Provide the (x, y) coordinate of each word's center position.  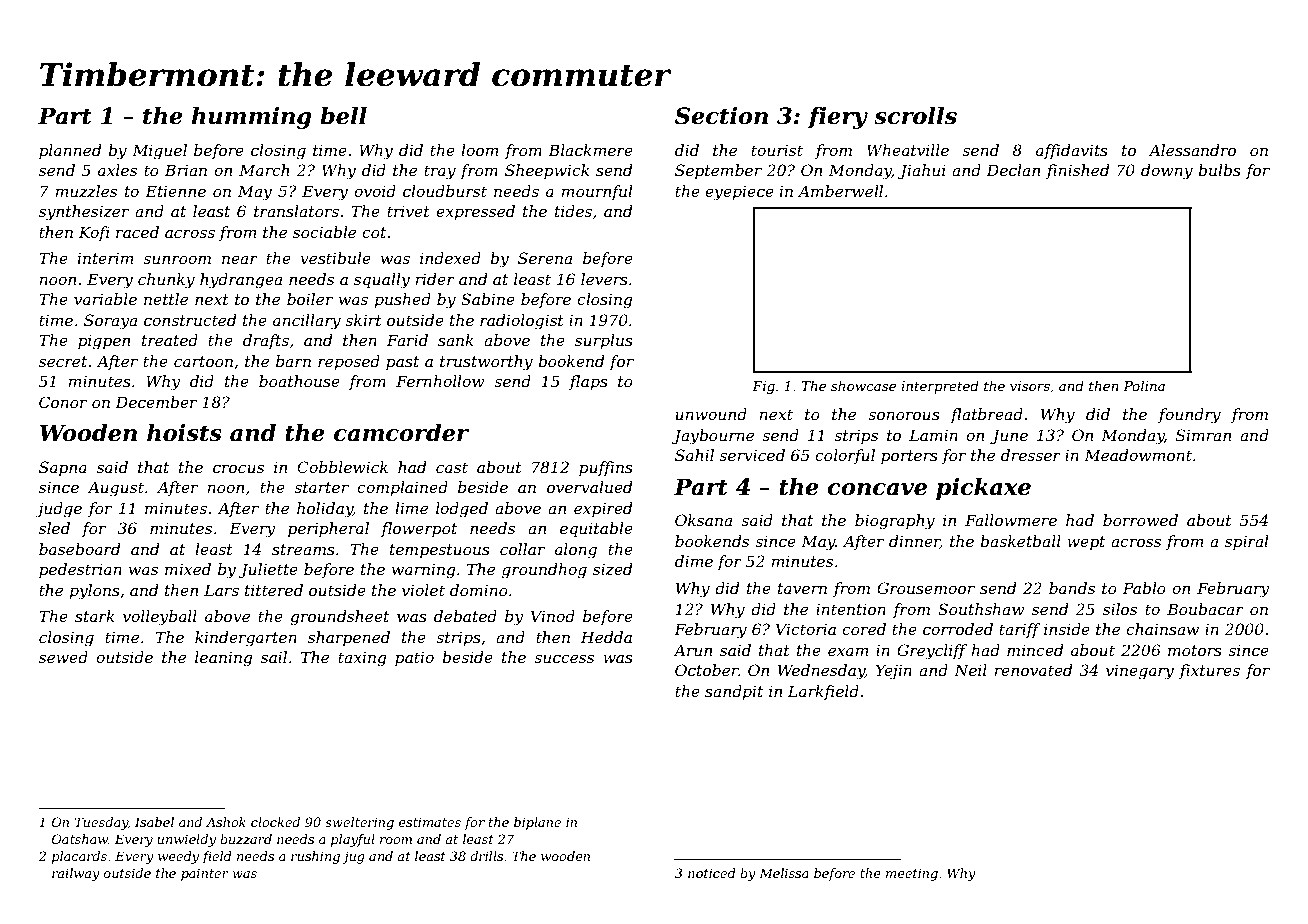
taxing (362, 659)
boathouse (299, 381)
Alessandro (1192, 150)
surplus (604, 341)
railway (76, 874)
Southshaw (981, 609)
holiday (325, 510)
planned (70, 151)
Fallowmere (1011, 520)
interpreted (940, 387)
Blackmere (590, 150)
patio (414, 658)
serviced (752, 455)
